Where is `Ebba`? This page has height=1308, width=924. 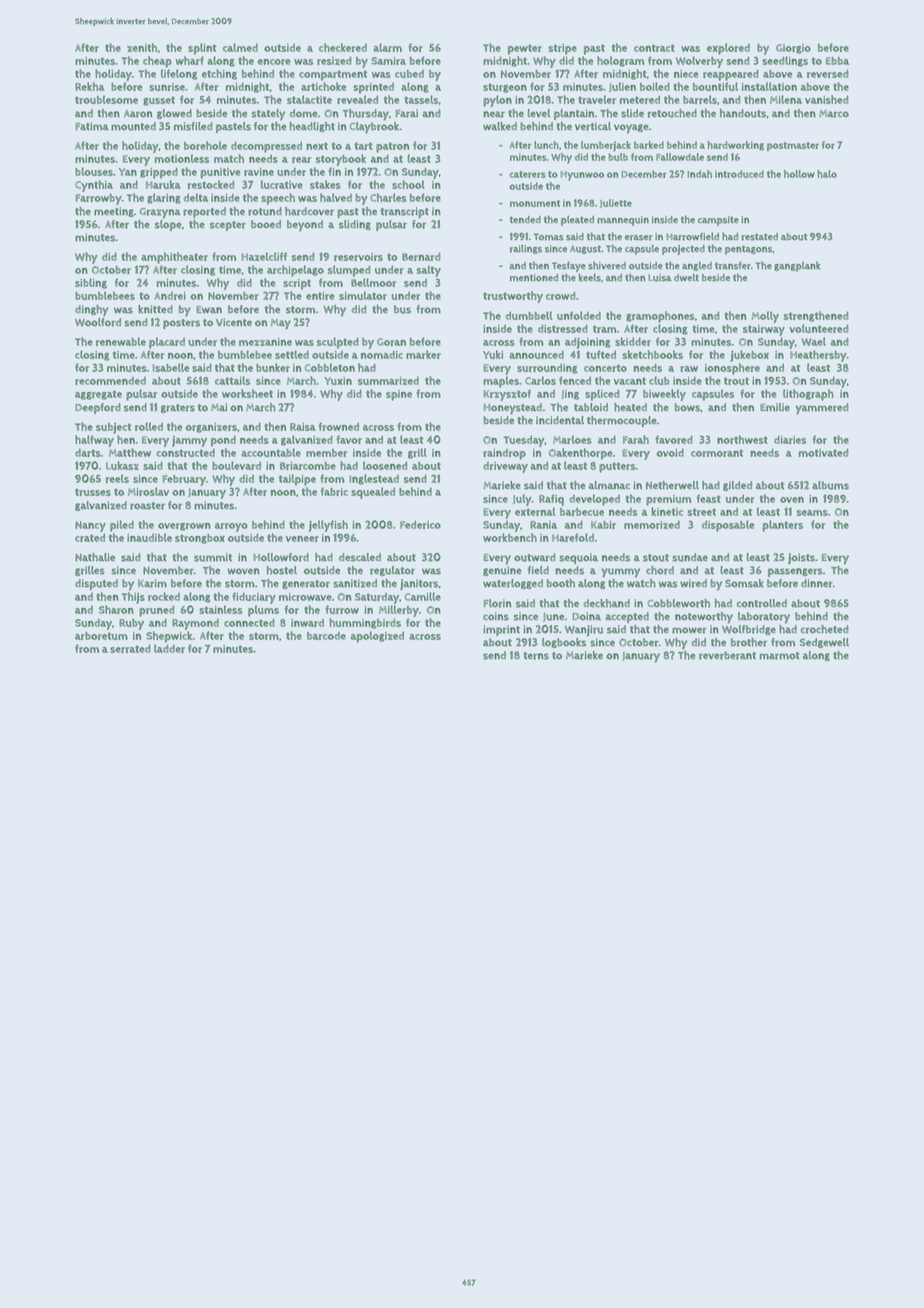
Ebba is located at coordinates (837, 61).
